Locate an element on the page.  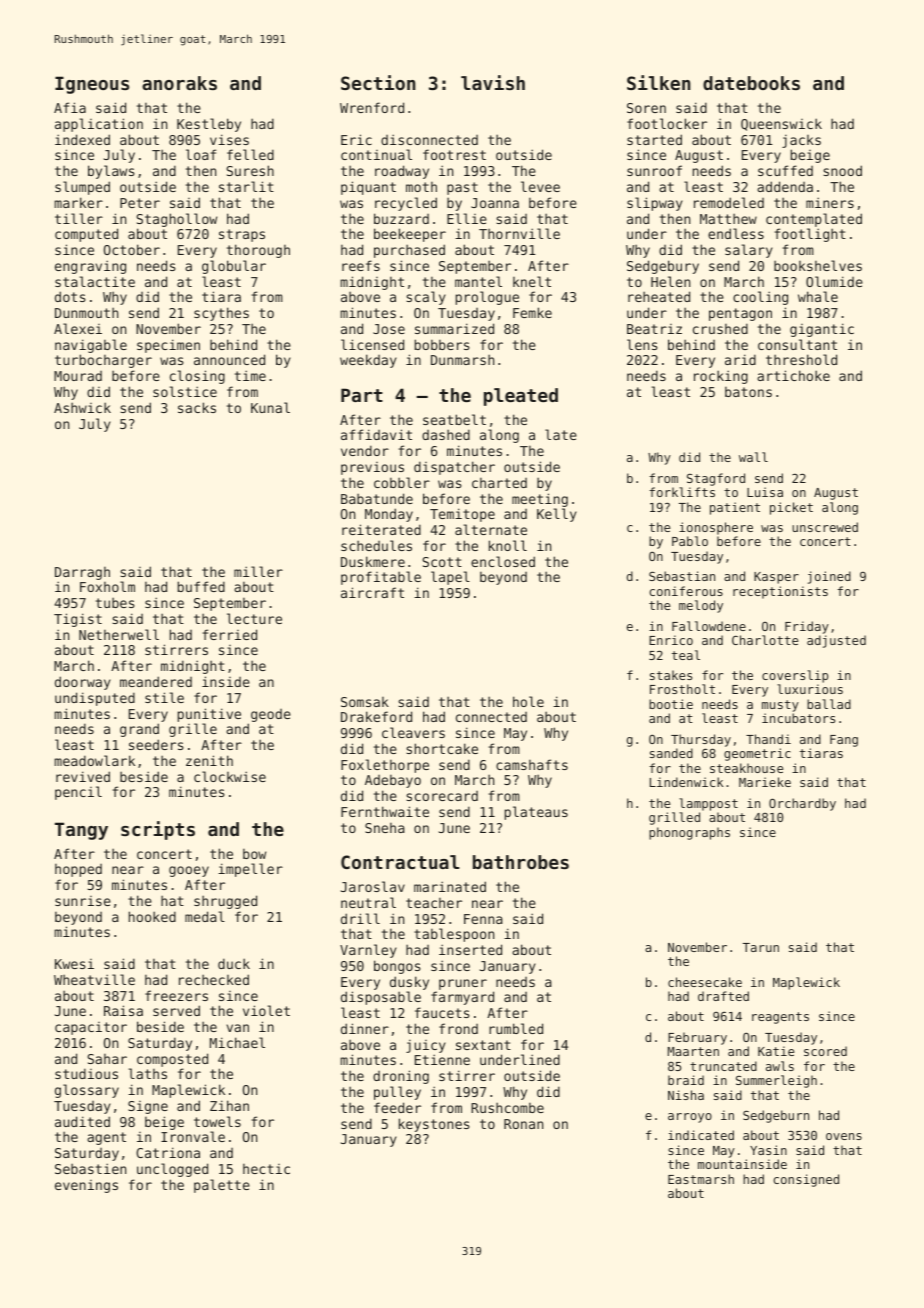
rumbled is located at coordinates (516, 1028).
